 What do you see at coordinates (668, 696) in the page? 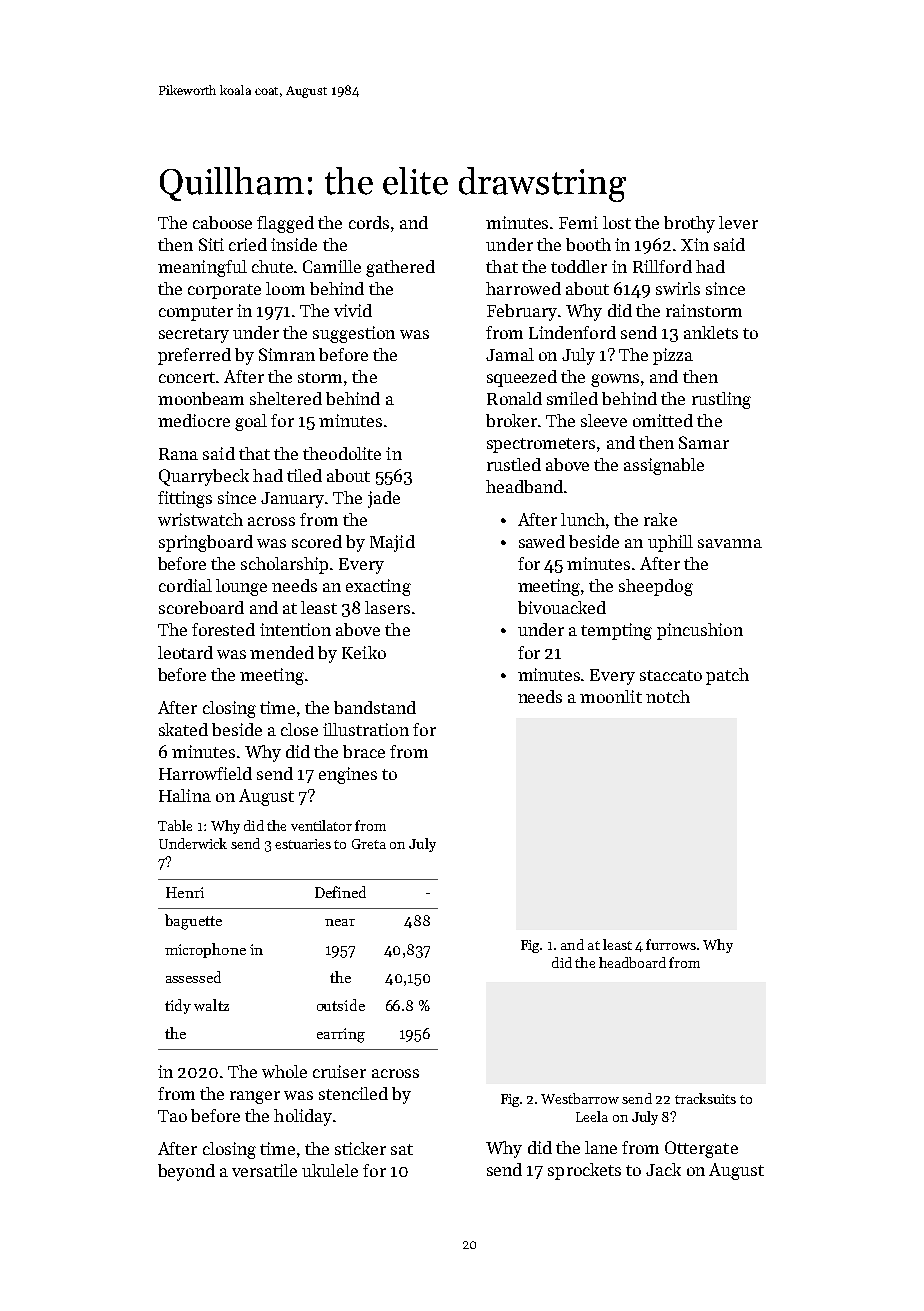
I see `notch` at bounding box center [668, 696].
